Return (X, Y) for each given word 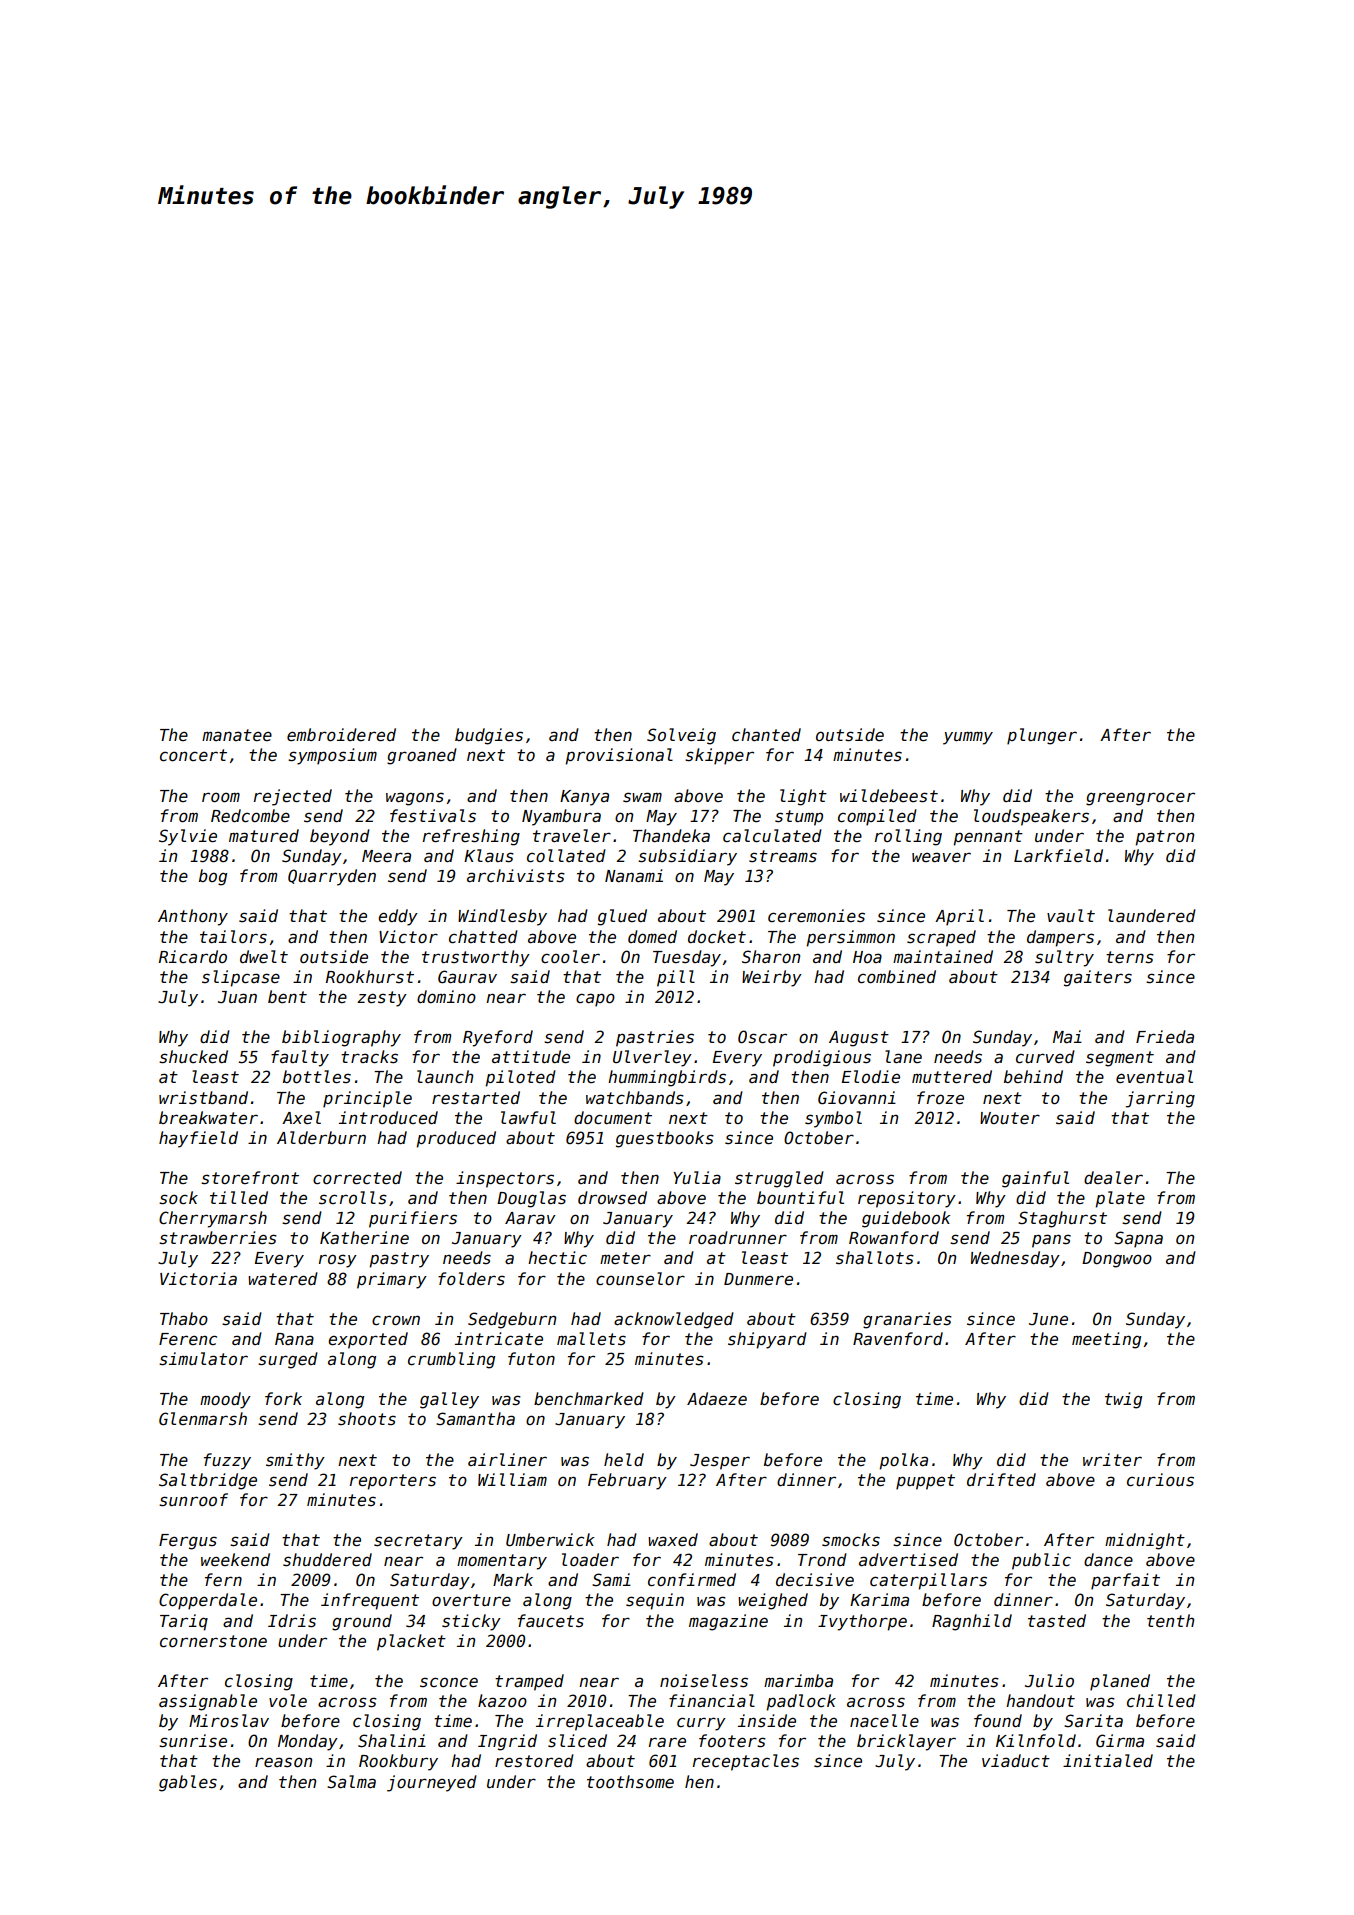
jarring (1160, 1099)
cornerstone (213, 1641)
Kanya (584, 798)
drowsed (612, 1197)
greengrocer (1140, 799)
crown (396, 1320)
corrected (357, 1177)
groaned (422, 756)
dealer (1113, 1177)
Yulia (697, 1177)
